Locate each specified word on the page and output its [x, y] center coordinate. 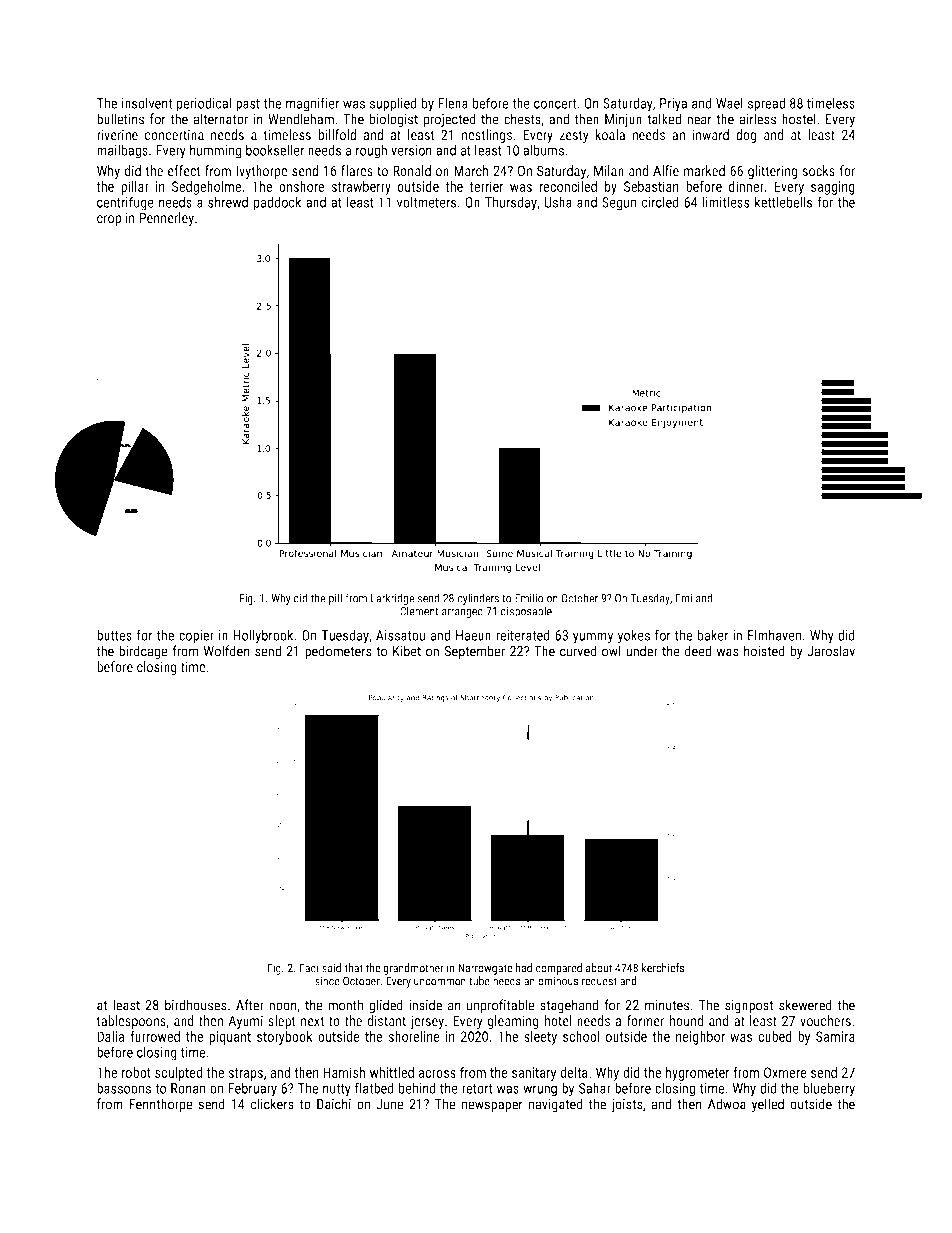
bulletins [120, 119]
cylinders [478, 599]
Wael [729, 103]
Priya [673, 105]
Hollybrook [263, 636]
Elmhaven [774, 635]
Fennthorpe [160, 1105]
